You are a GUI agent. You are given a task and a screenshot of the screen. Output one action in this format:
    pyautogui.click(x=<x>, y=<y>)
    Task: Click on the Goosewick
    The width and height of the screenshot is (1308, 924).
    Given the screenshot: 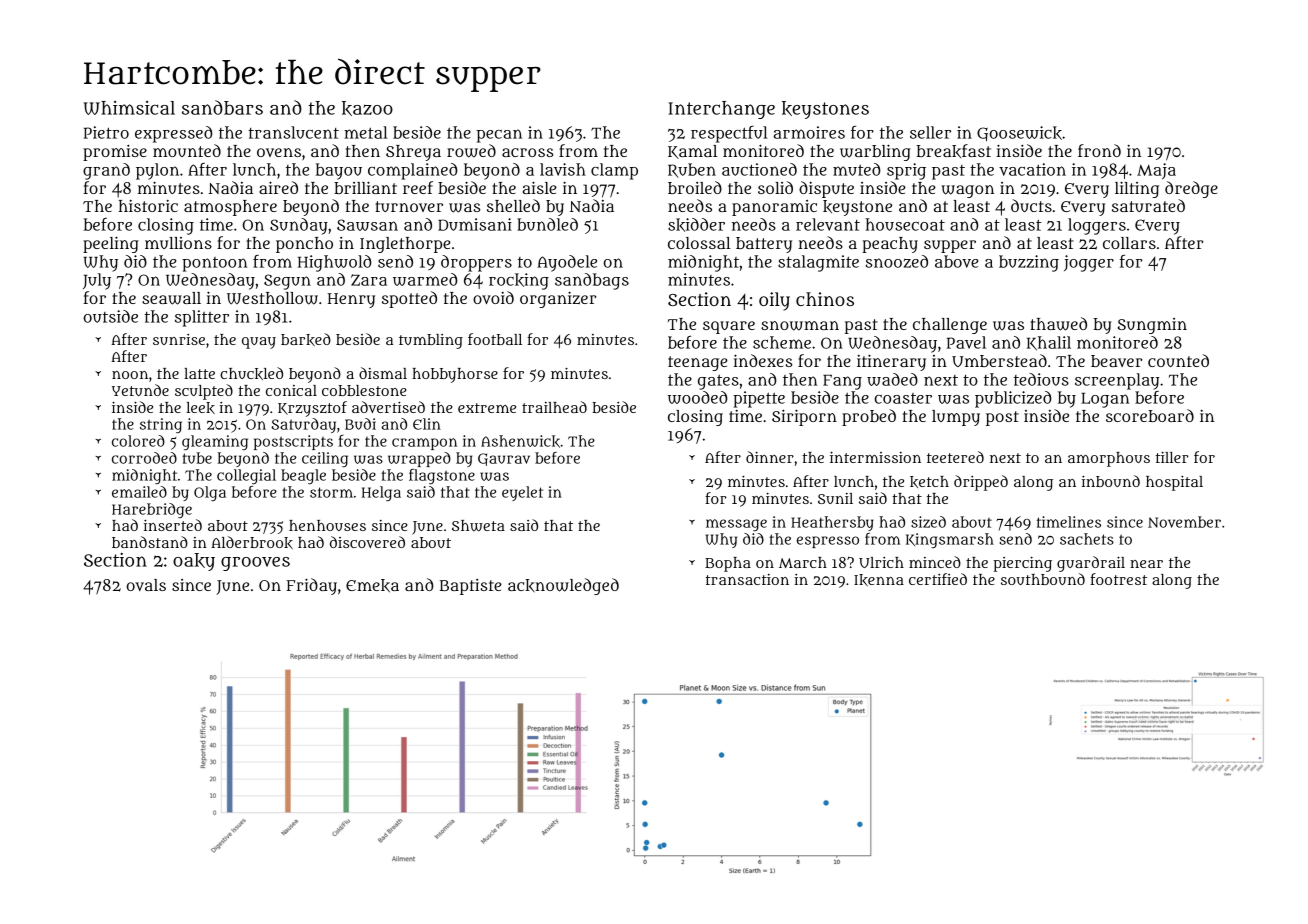 What is the action you would take?
    pyautogui.click(x=1019, y=133)
